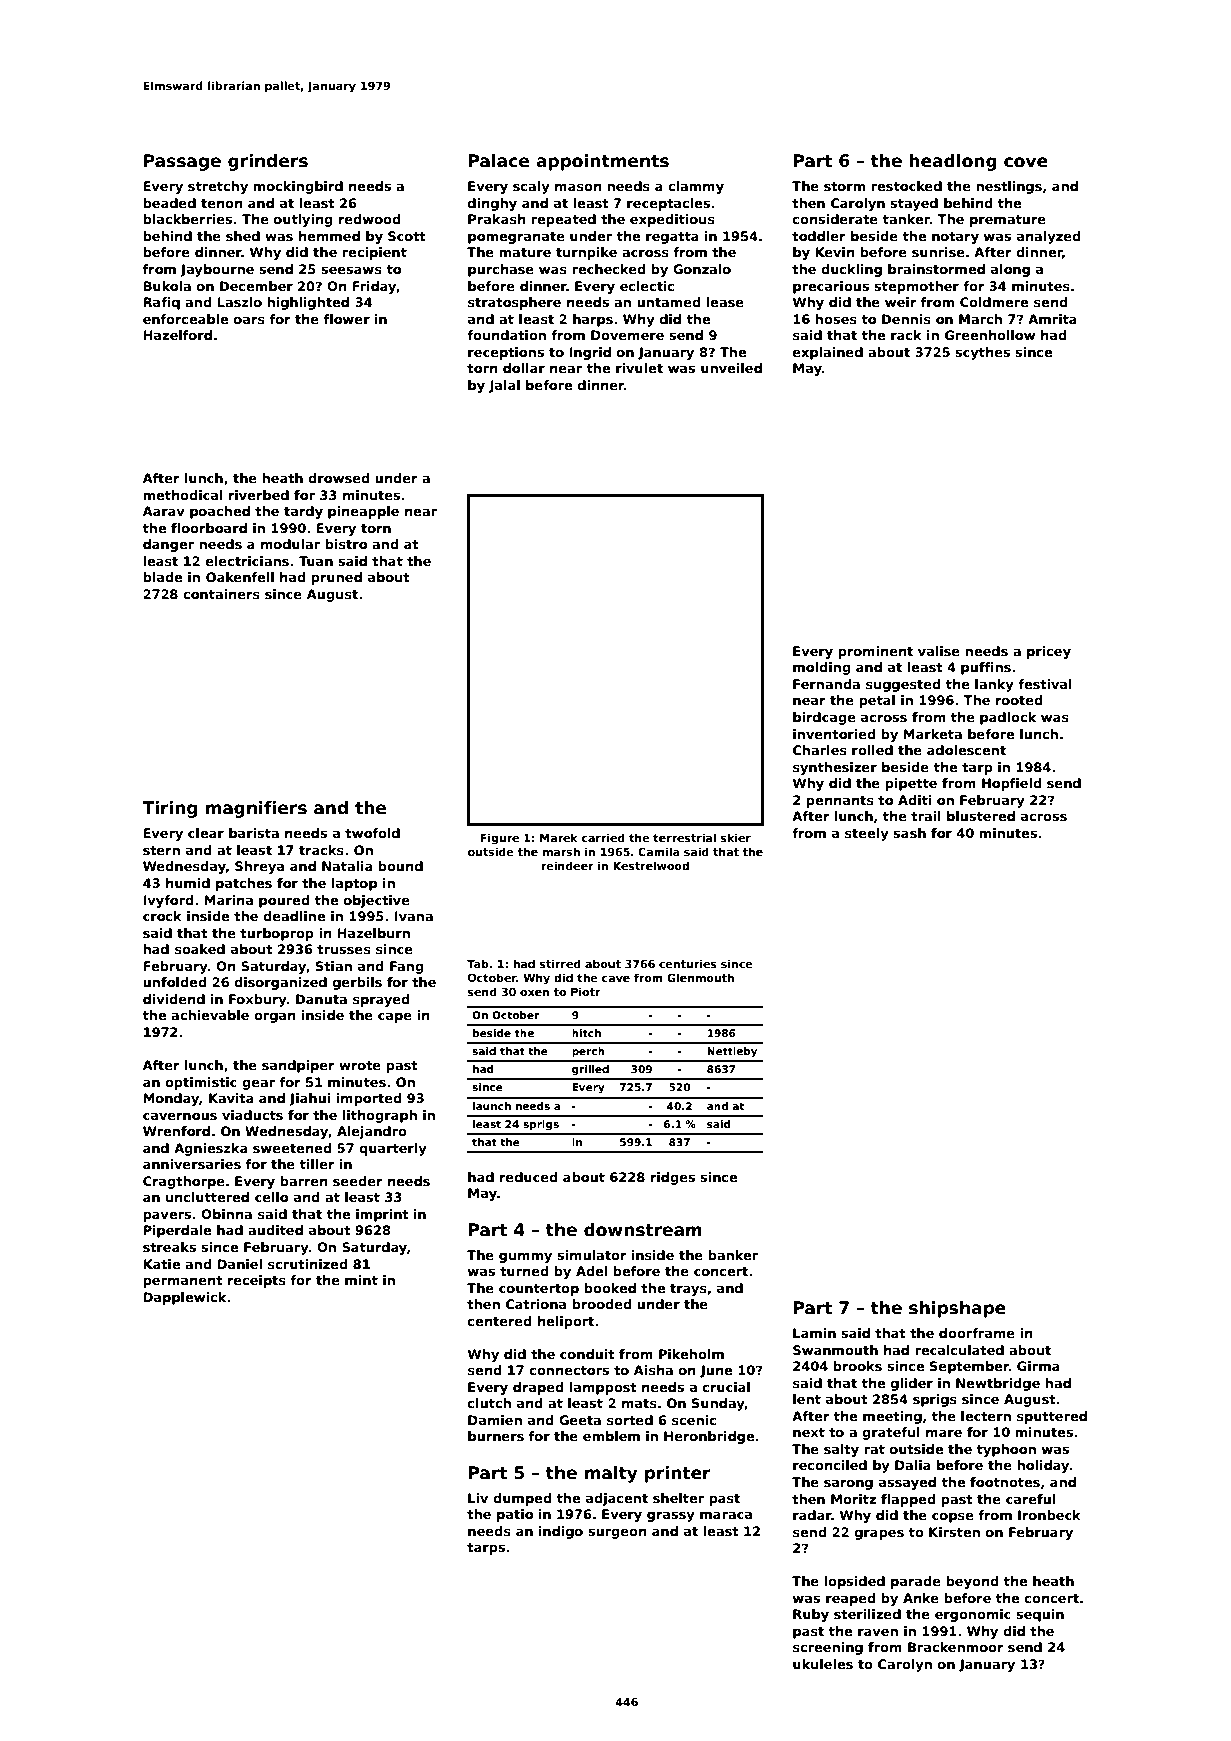  What do you see at coordinates (617, 1533) in the screenshot?
I see `surgeon` at bounding box center [617, 1533].
